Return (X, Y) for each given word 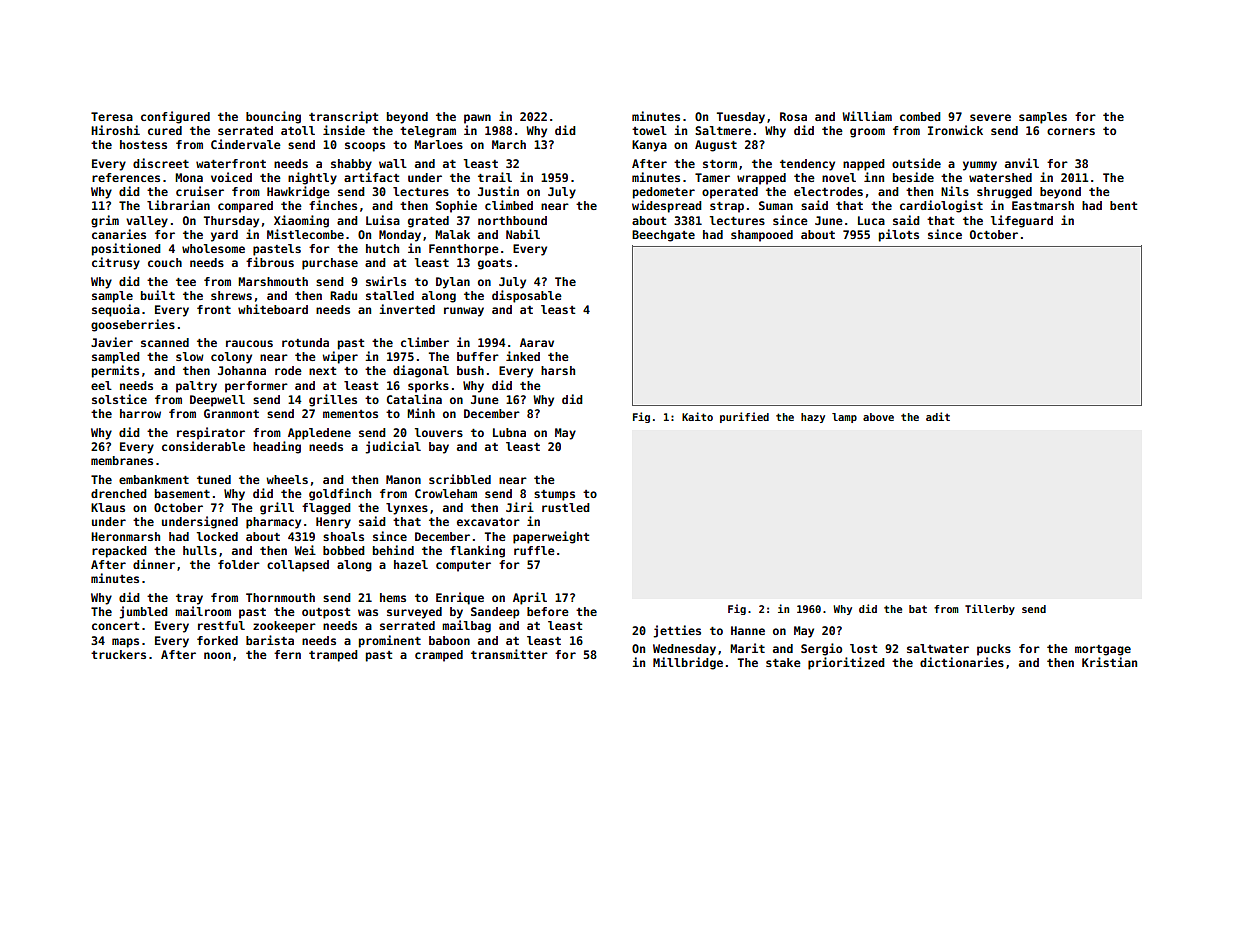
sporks (428, 387)
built (158, 295)
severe (990, 117)
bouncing (273, 117)
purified (744, 417)
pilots (899, 235)
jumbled (144, 612)
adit (938, 416)
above (878, 417)
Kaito (697, 416)
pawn (477, 119)
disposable (527, 296)
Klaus (108, 507)
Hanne (748, 630)
